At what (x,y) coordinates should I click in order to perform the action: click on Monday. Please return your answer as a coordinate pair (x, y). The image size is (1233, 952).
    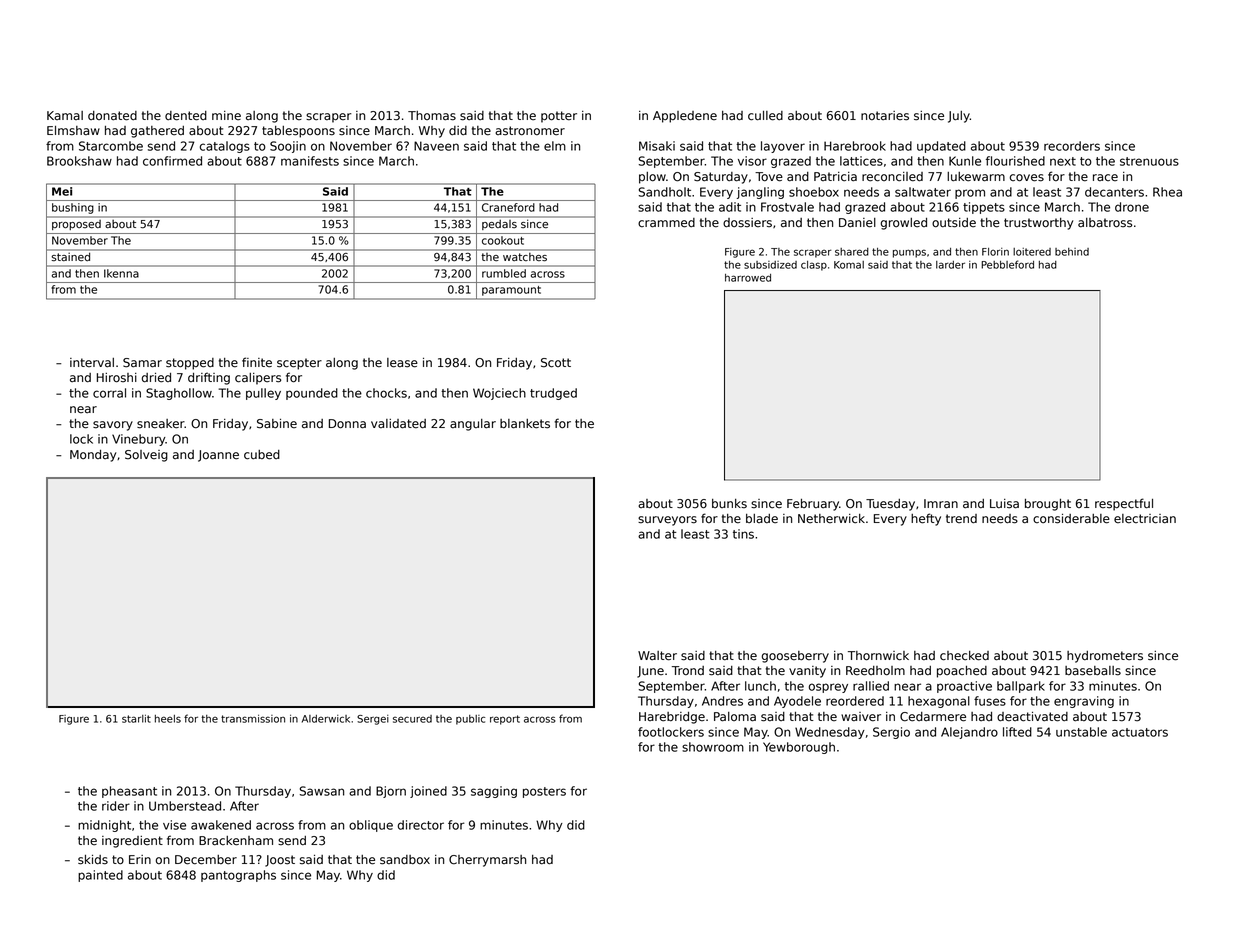
    Looking at the image, I should click on (93, 456).
